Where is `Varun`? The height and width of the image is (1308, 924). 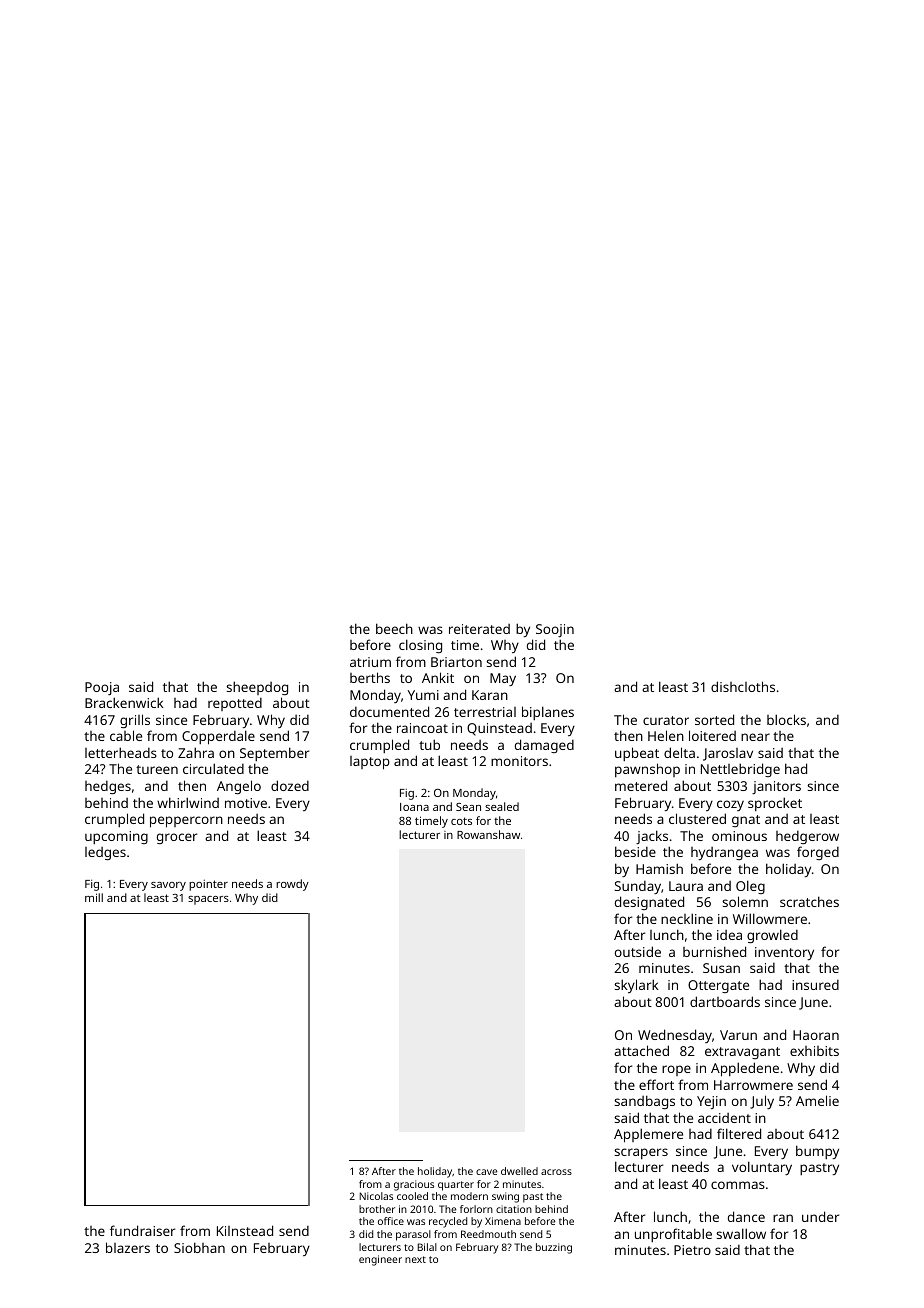 Varun is located at coordinates (738, 1035).
